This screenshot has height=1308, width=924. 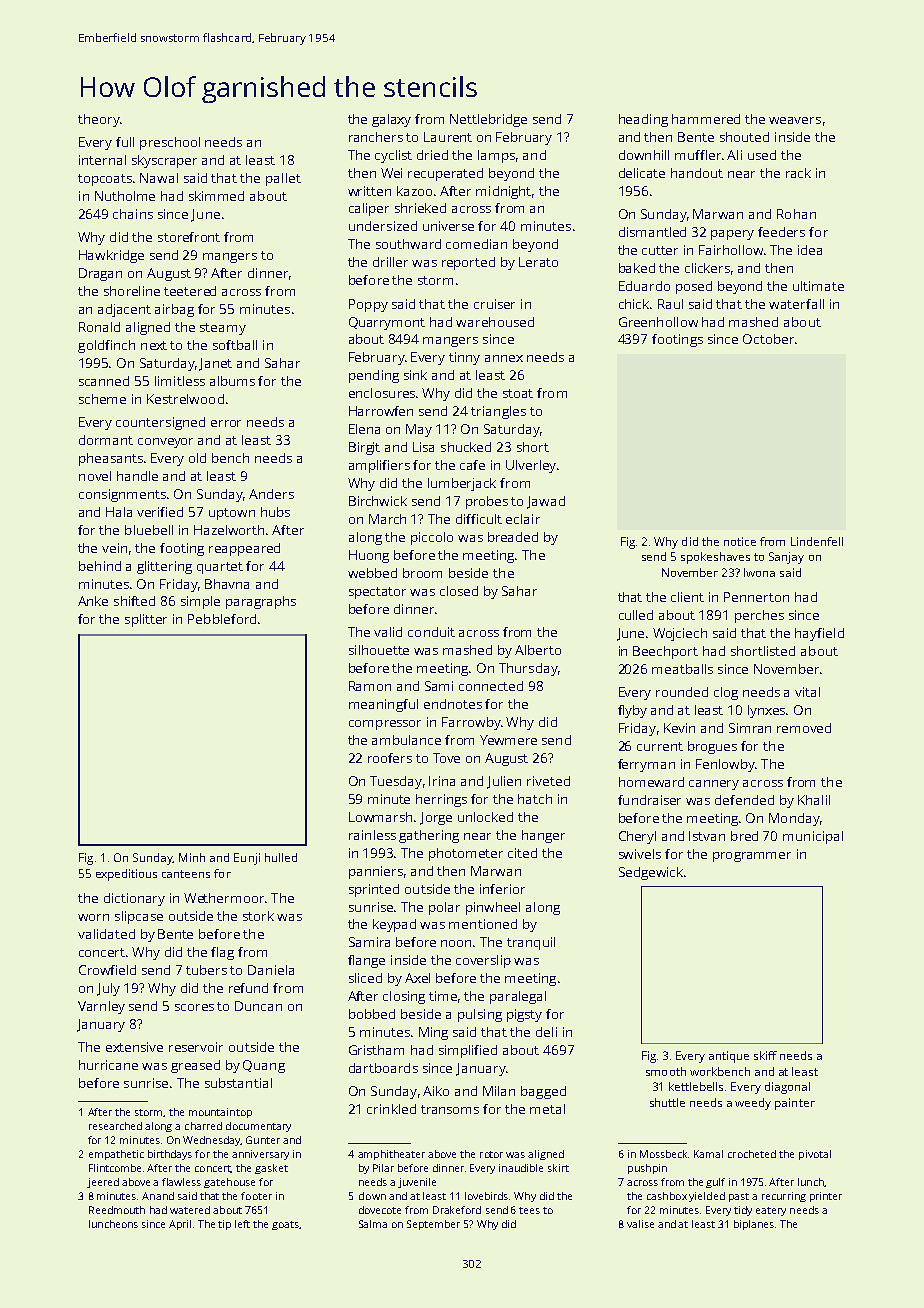 What do you see at coordinates (99, 120) in the screenshot?
I see `theory` at bounding box center [99, 120].
